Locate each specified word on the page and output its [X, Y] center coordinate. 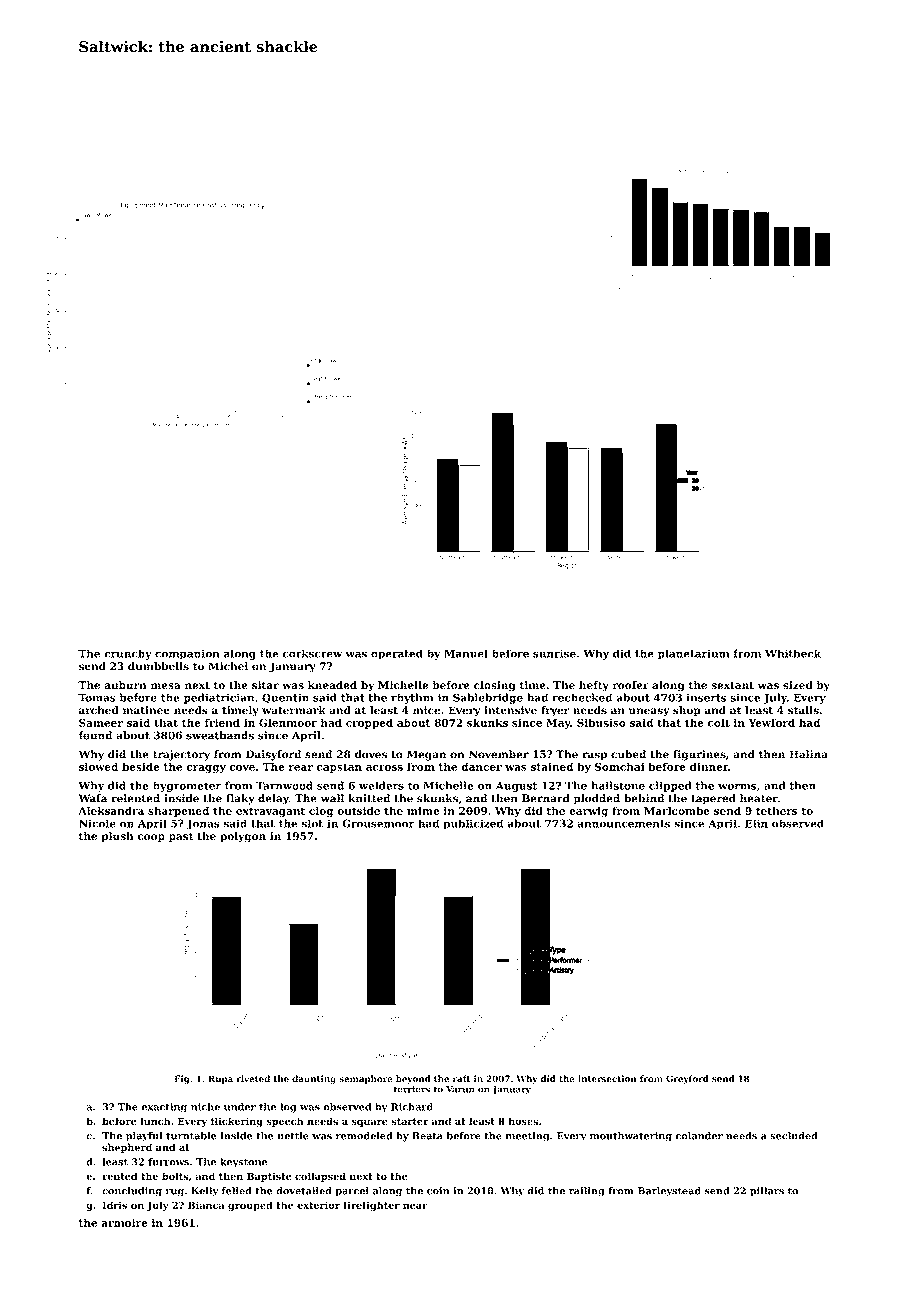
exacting [164, 1108]
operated [397, 654]
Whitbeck [793, 653]
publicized [474, 824]
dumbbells [158, 666]
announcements [624, 824]
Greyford [687, 1079]
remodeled [364, 1136]
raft [462, 1078]
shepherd [127, 1148]
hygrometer [187, 786]
